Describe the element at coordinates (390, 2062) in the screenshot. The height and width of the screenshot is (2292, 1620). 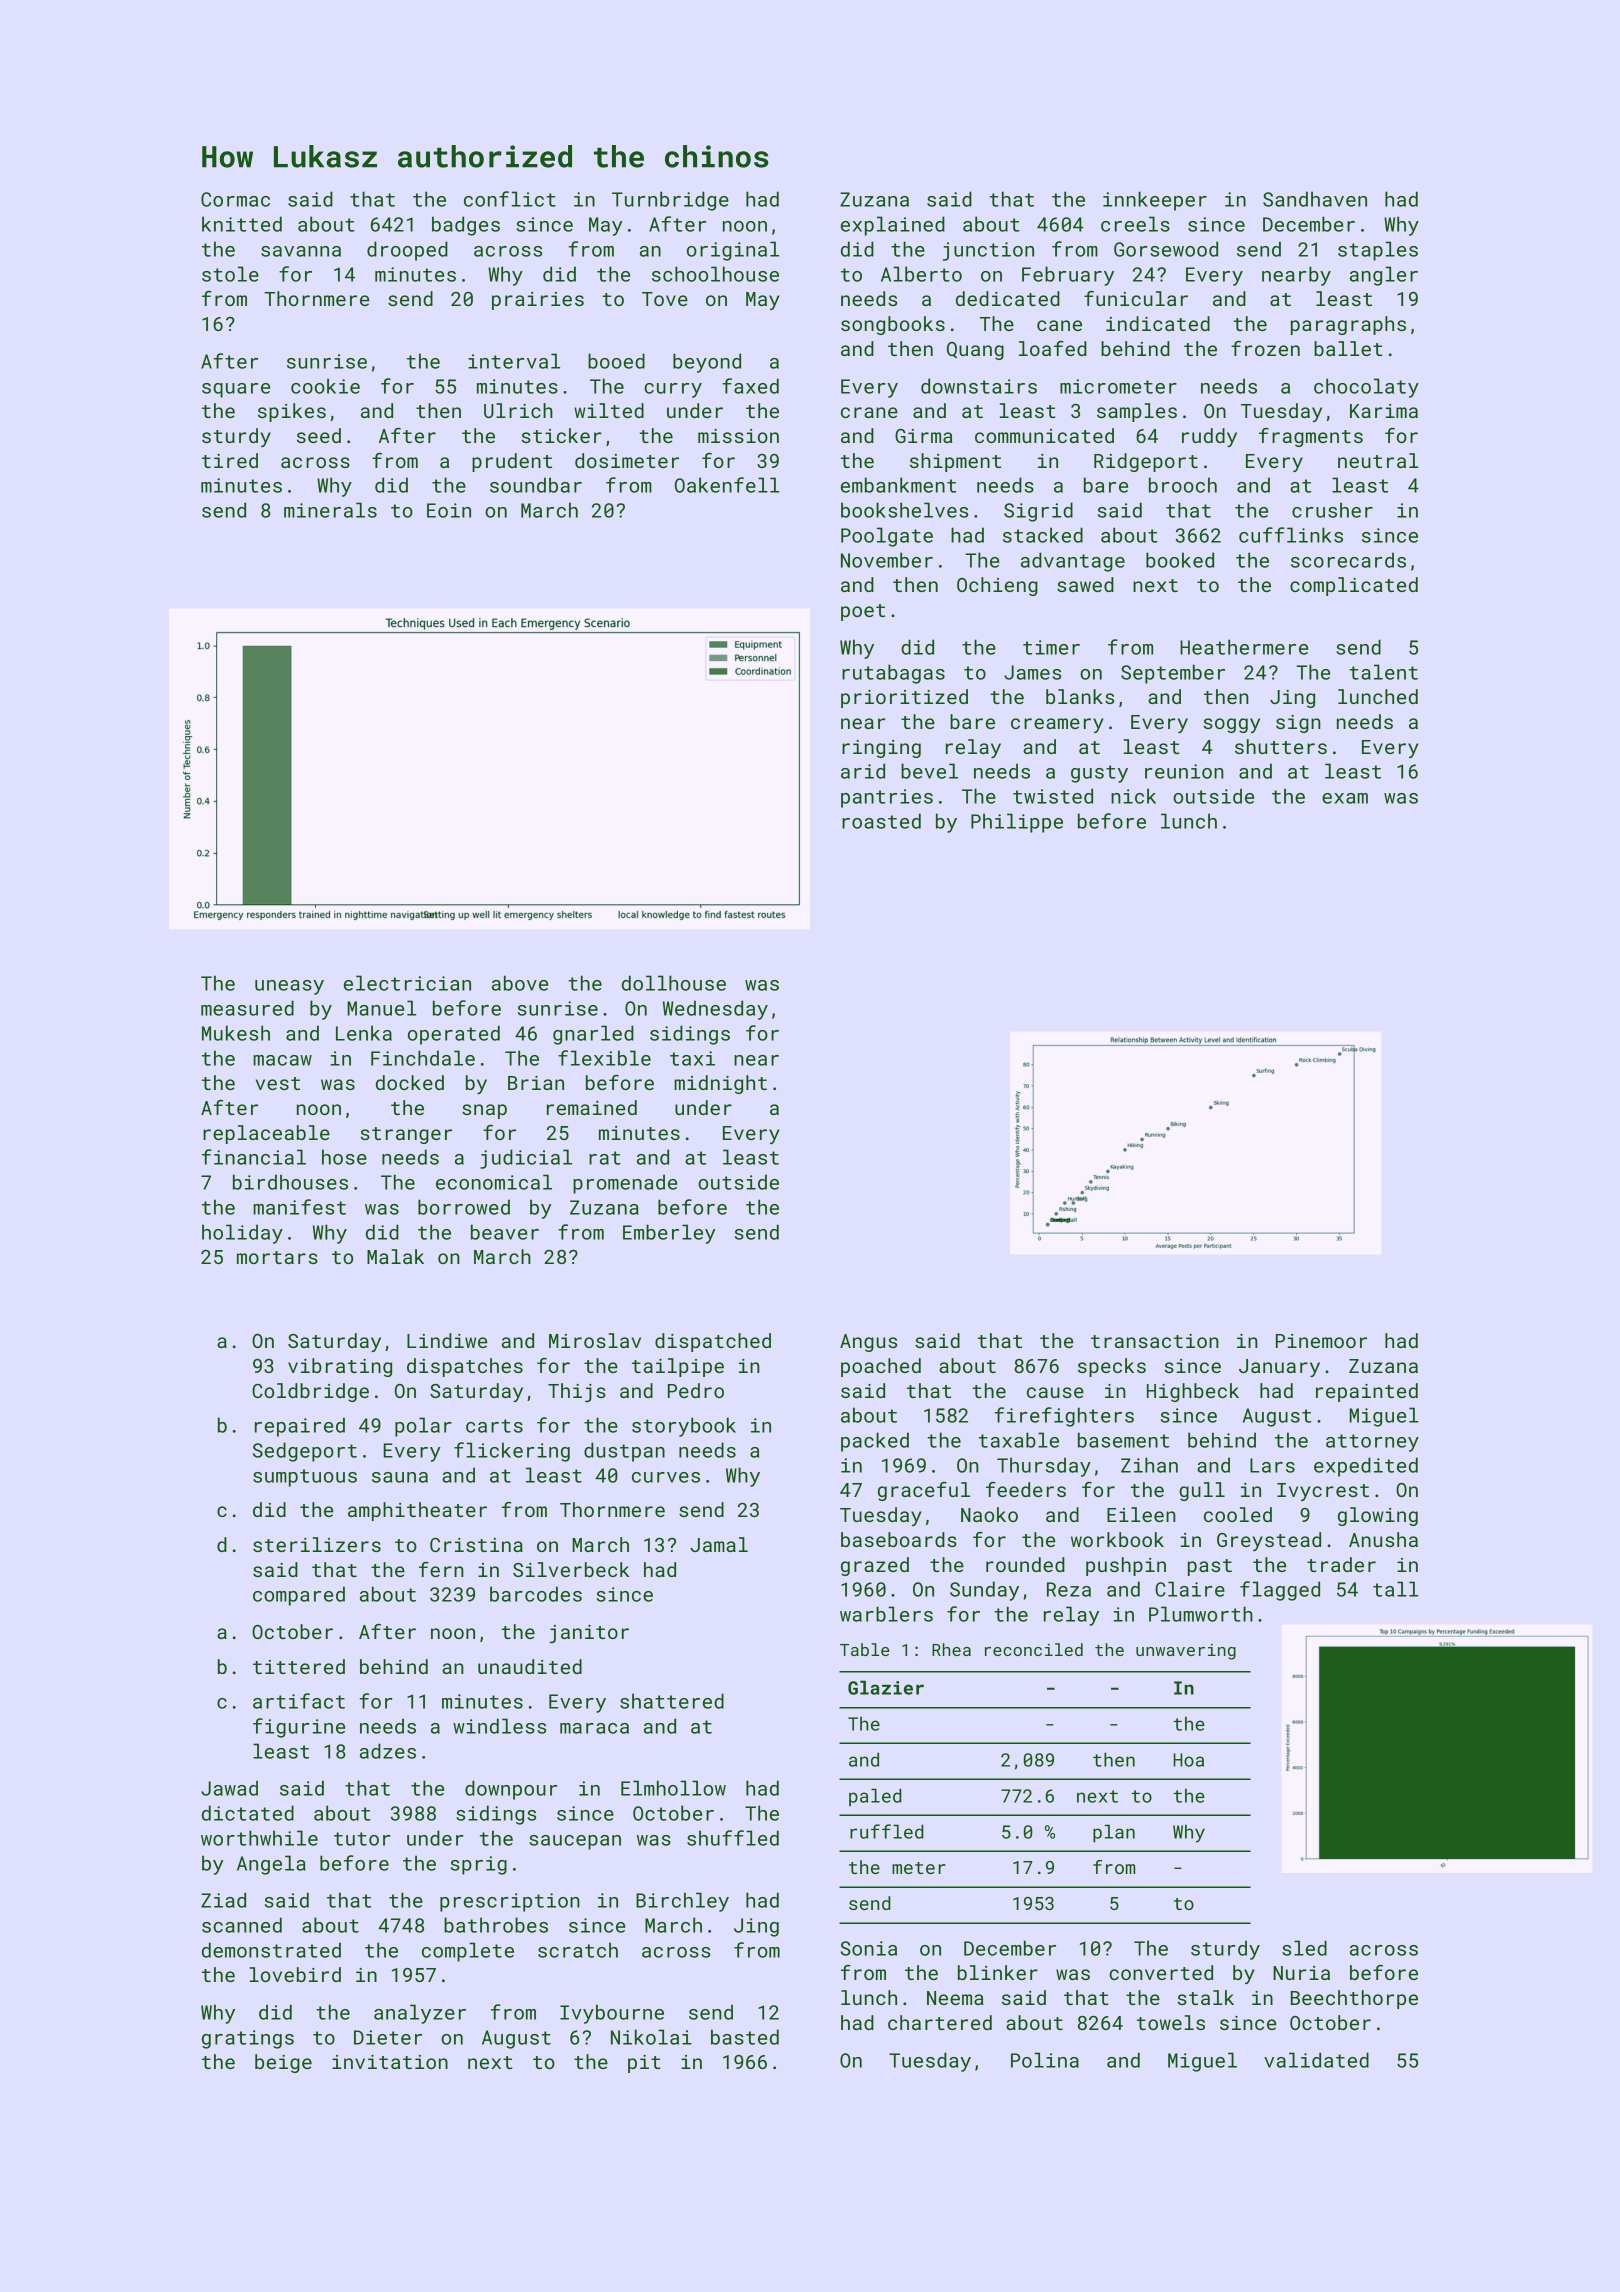
I see `invitation` at that location.
